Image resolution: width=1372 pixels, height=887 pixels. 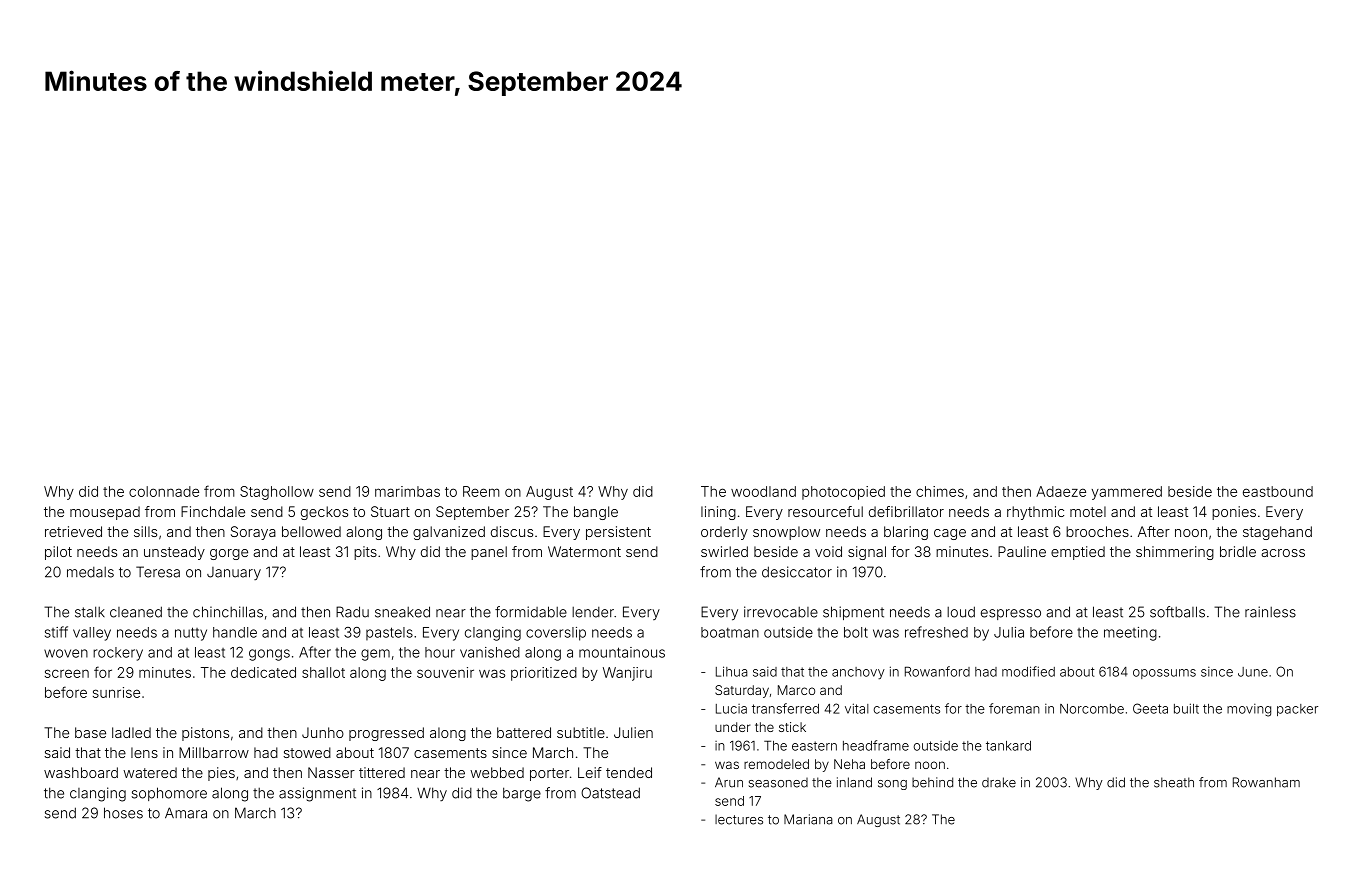 I want to click on Adaeze, so click(x=1061, y=491).
